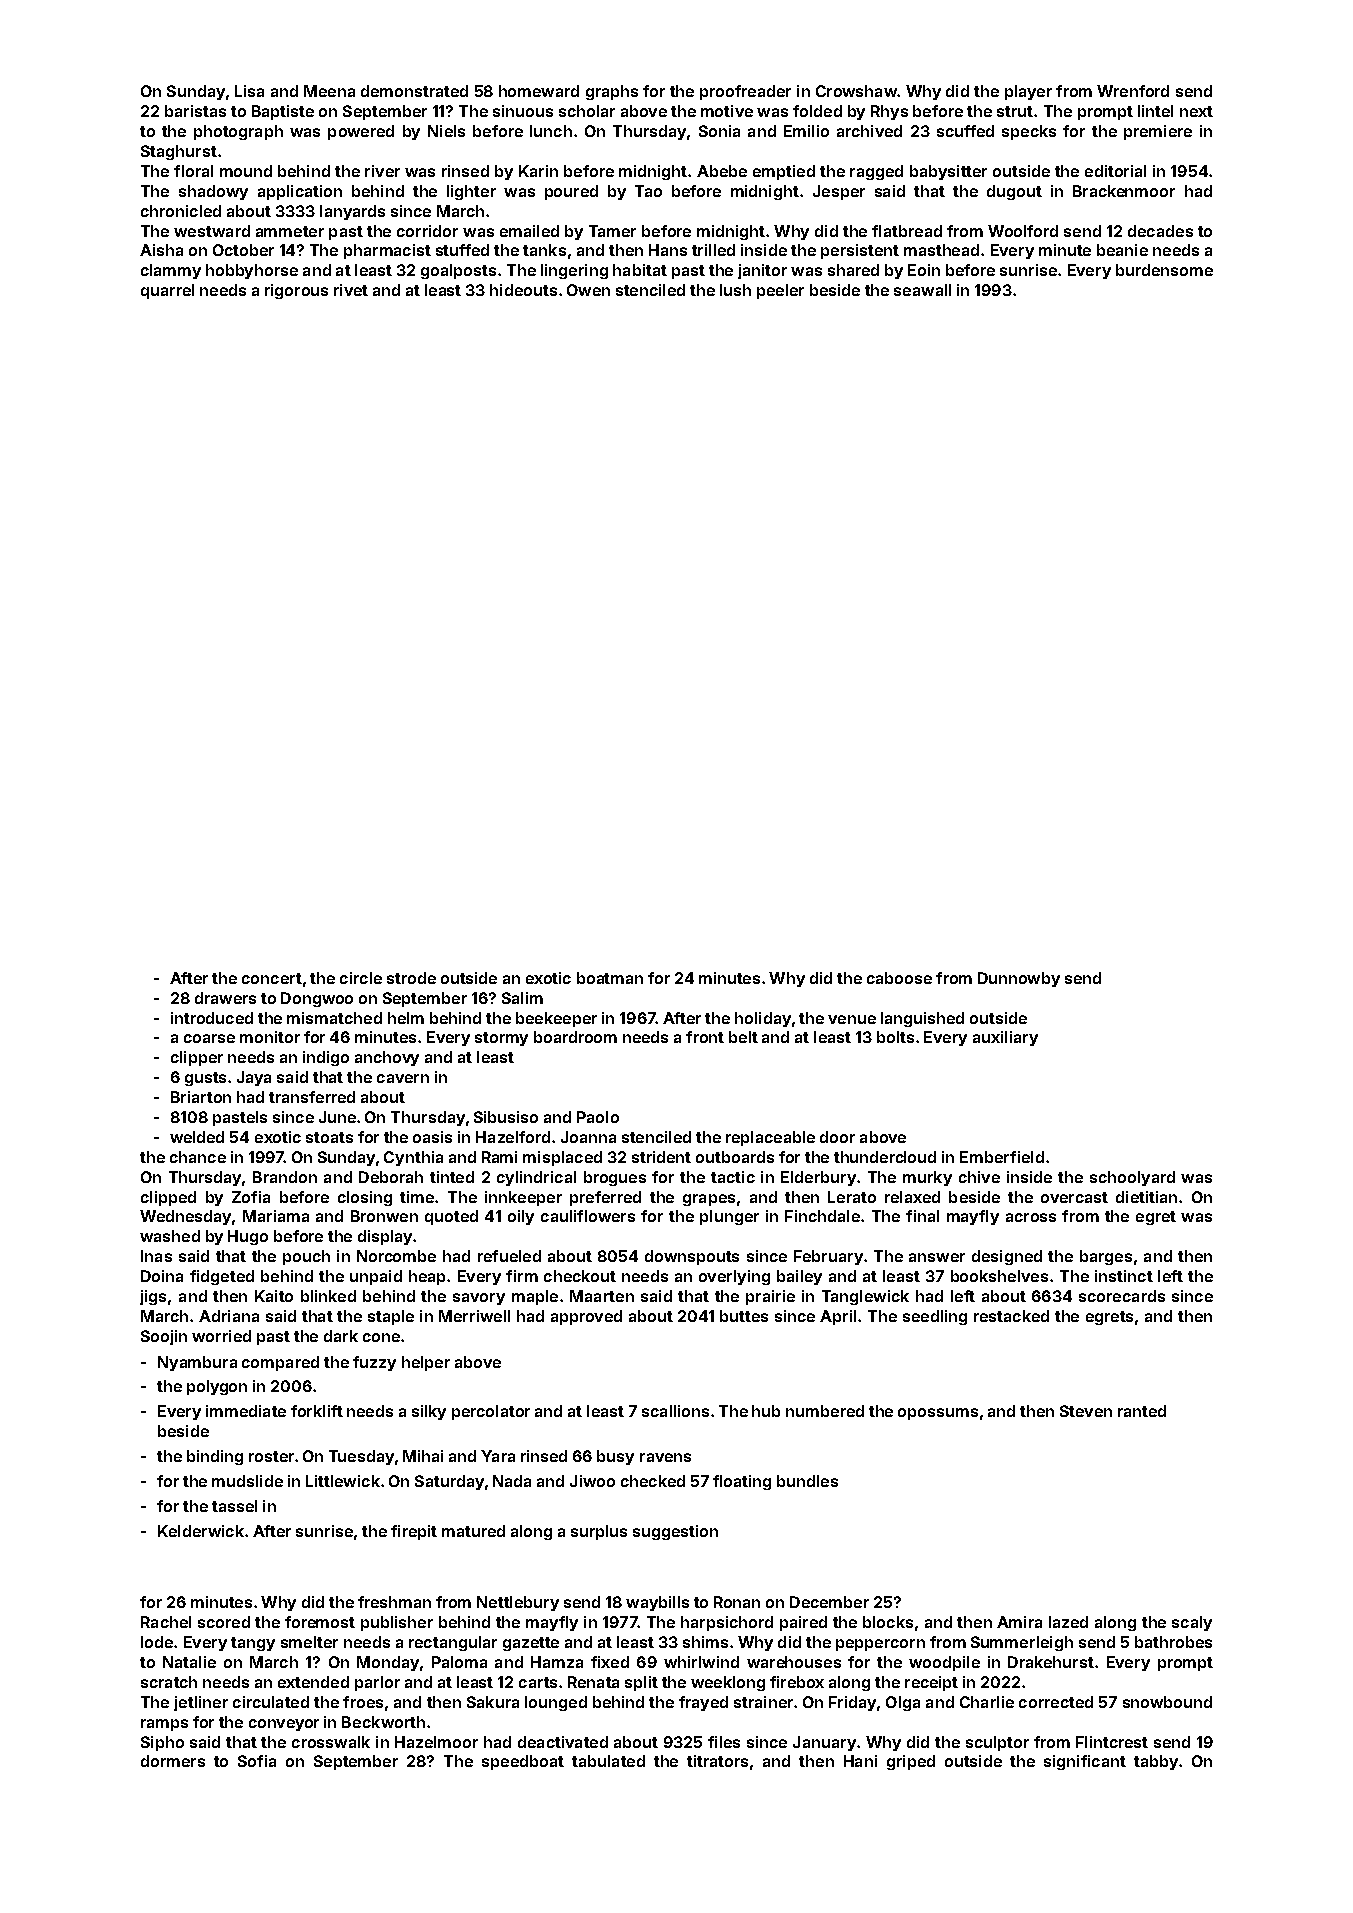  What do you see at coordinates (195, 111) in the screenshot?
I see `baristas` at bounding box center [195, 111].
